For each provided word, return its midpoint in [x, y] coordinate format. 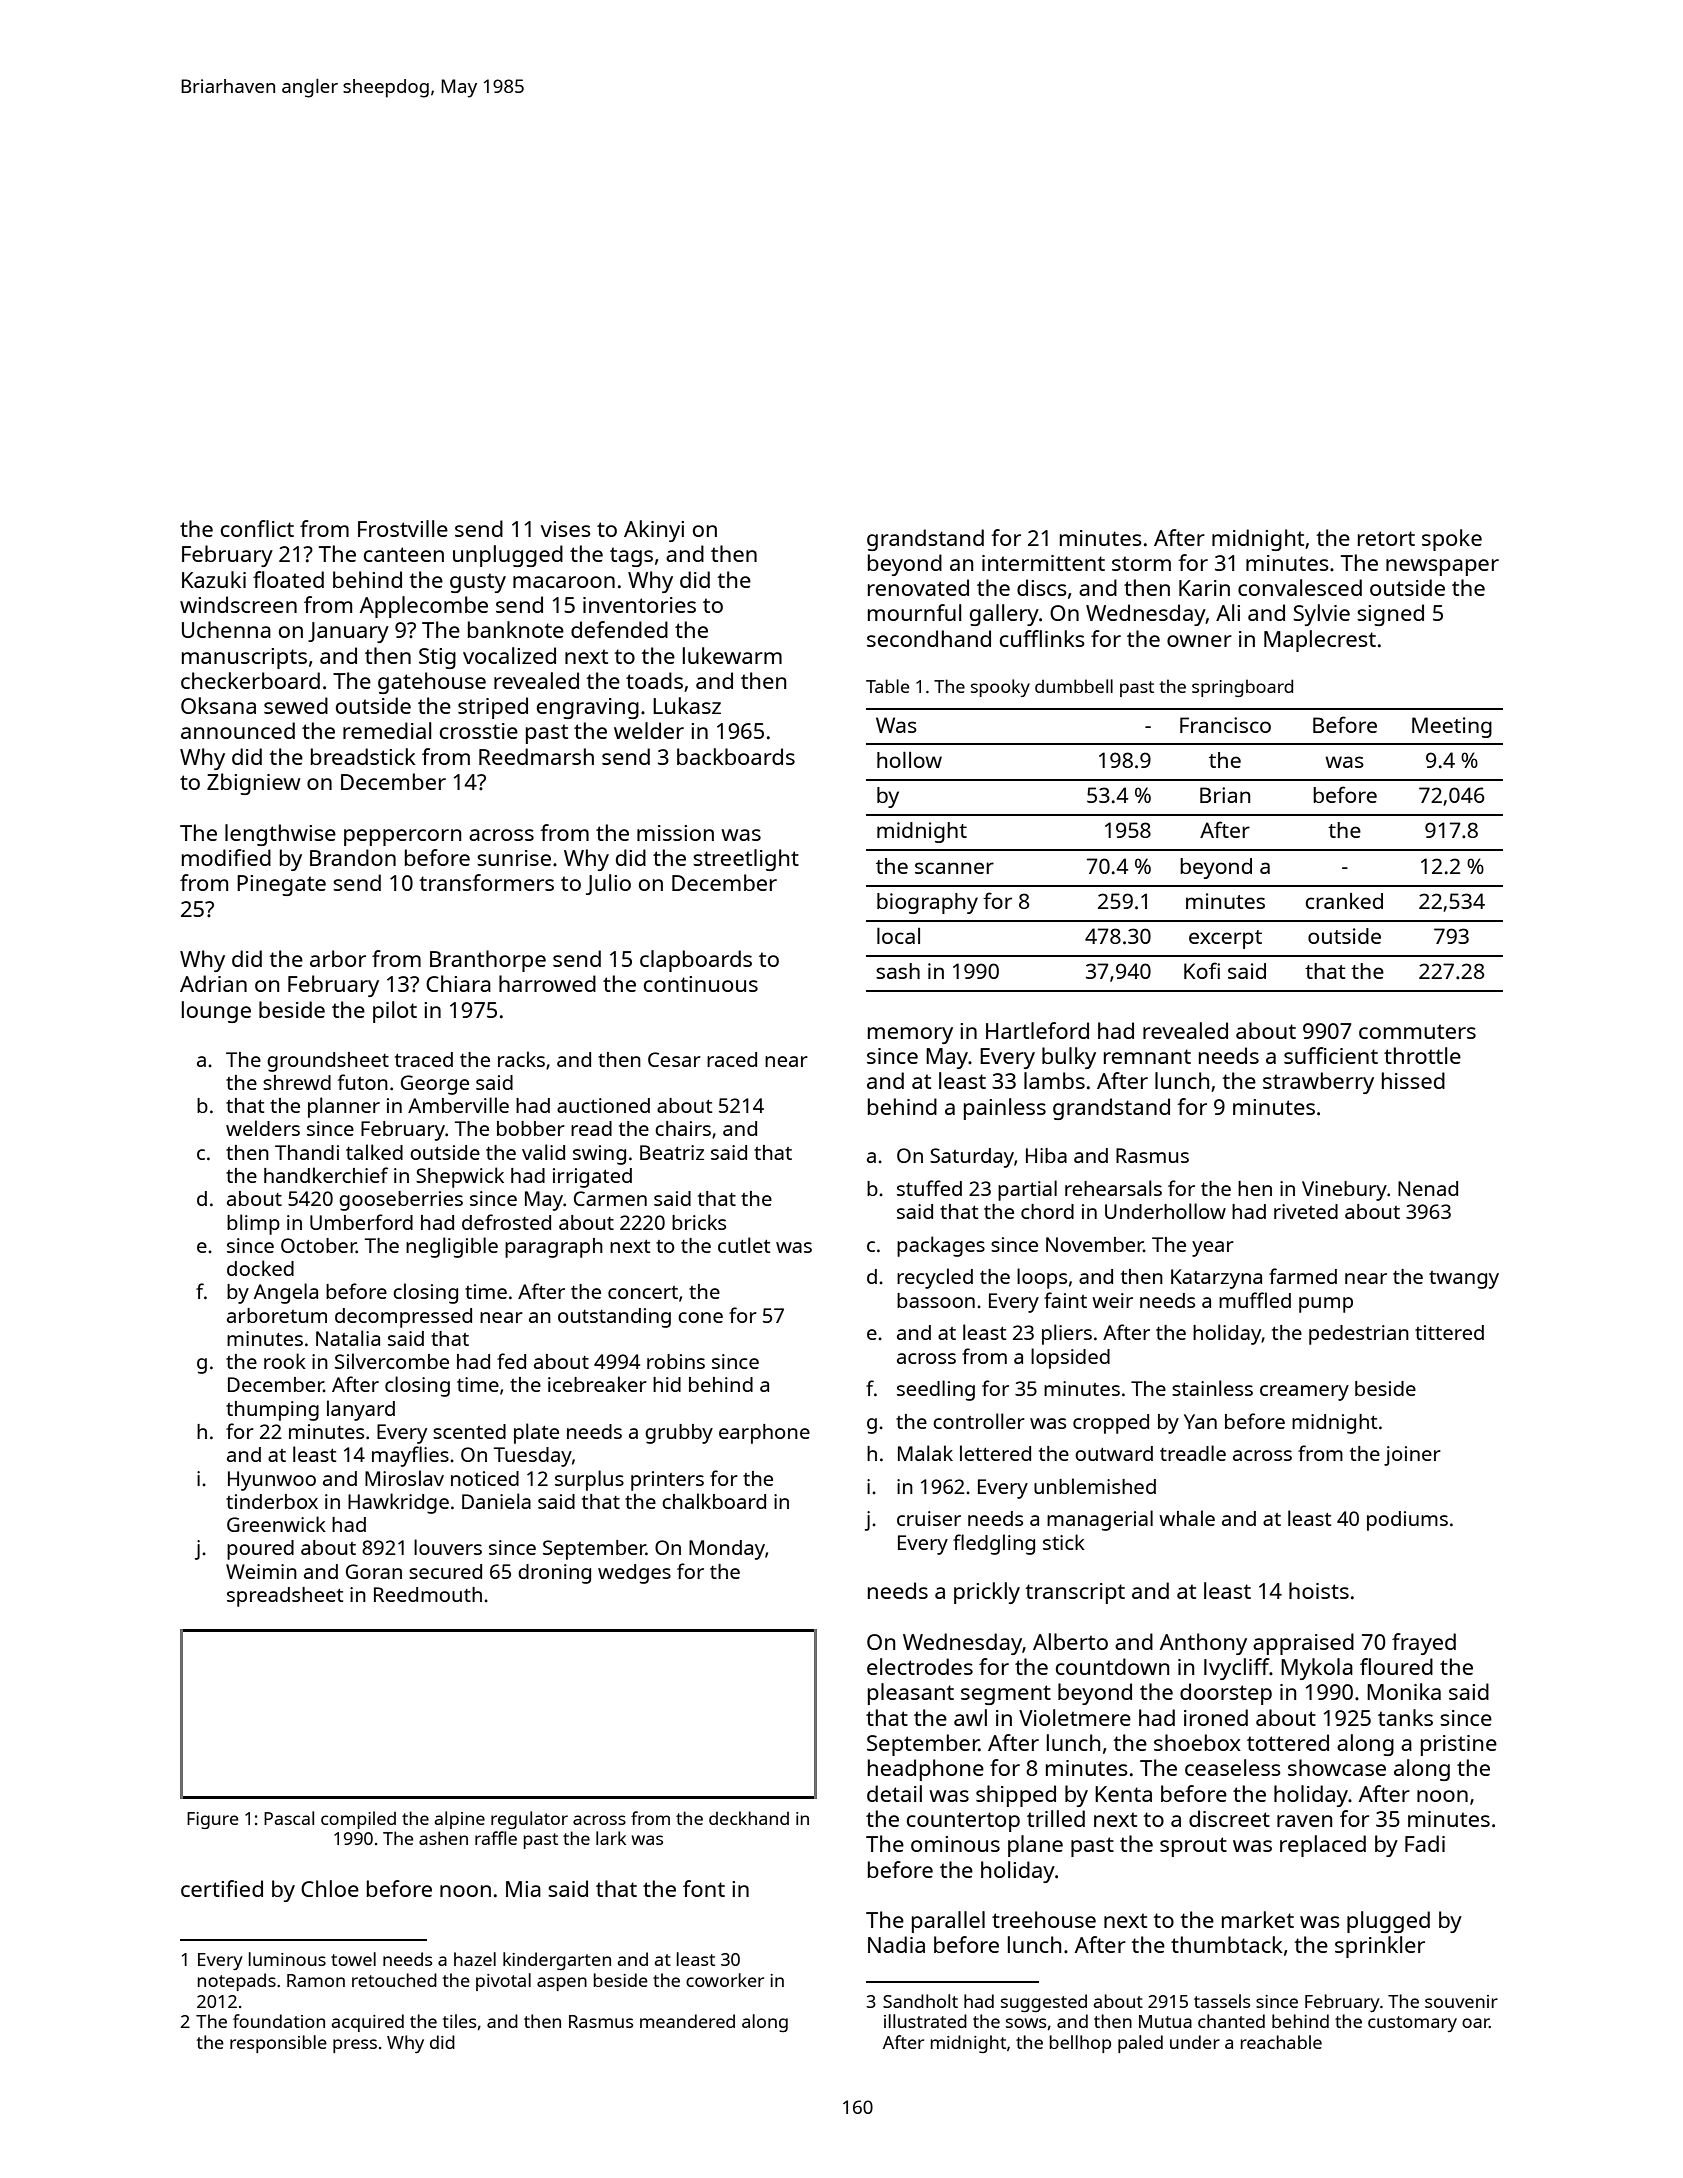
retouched [394, 1980]
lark [611, 1838]
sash [898, 971]
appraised [1303, 1644]
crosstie [479, 731]
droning [554, 1574]
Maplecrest [1320, 641]
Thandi [307, 1152]
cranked [1344, 901]
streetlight [746, 860]
